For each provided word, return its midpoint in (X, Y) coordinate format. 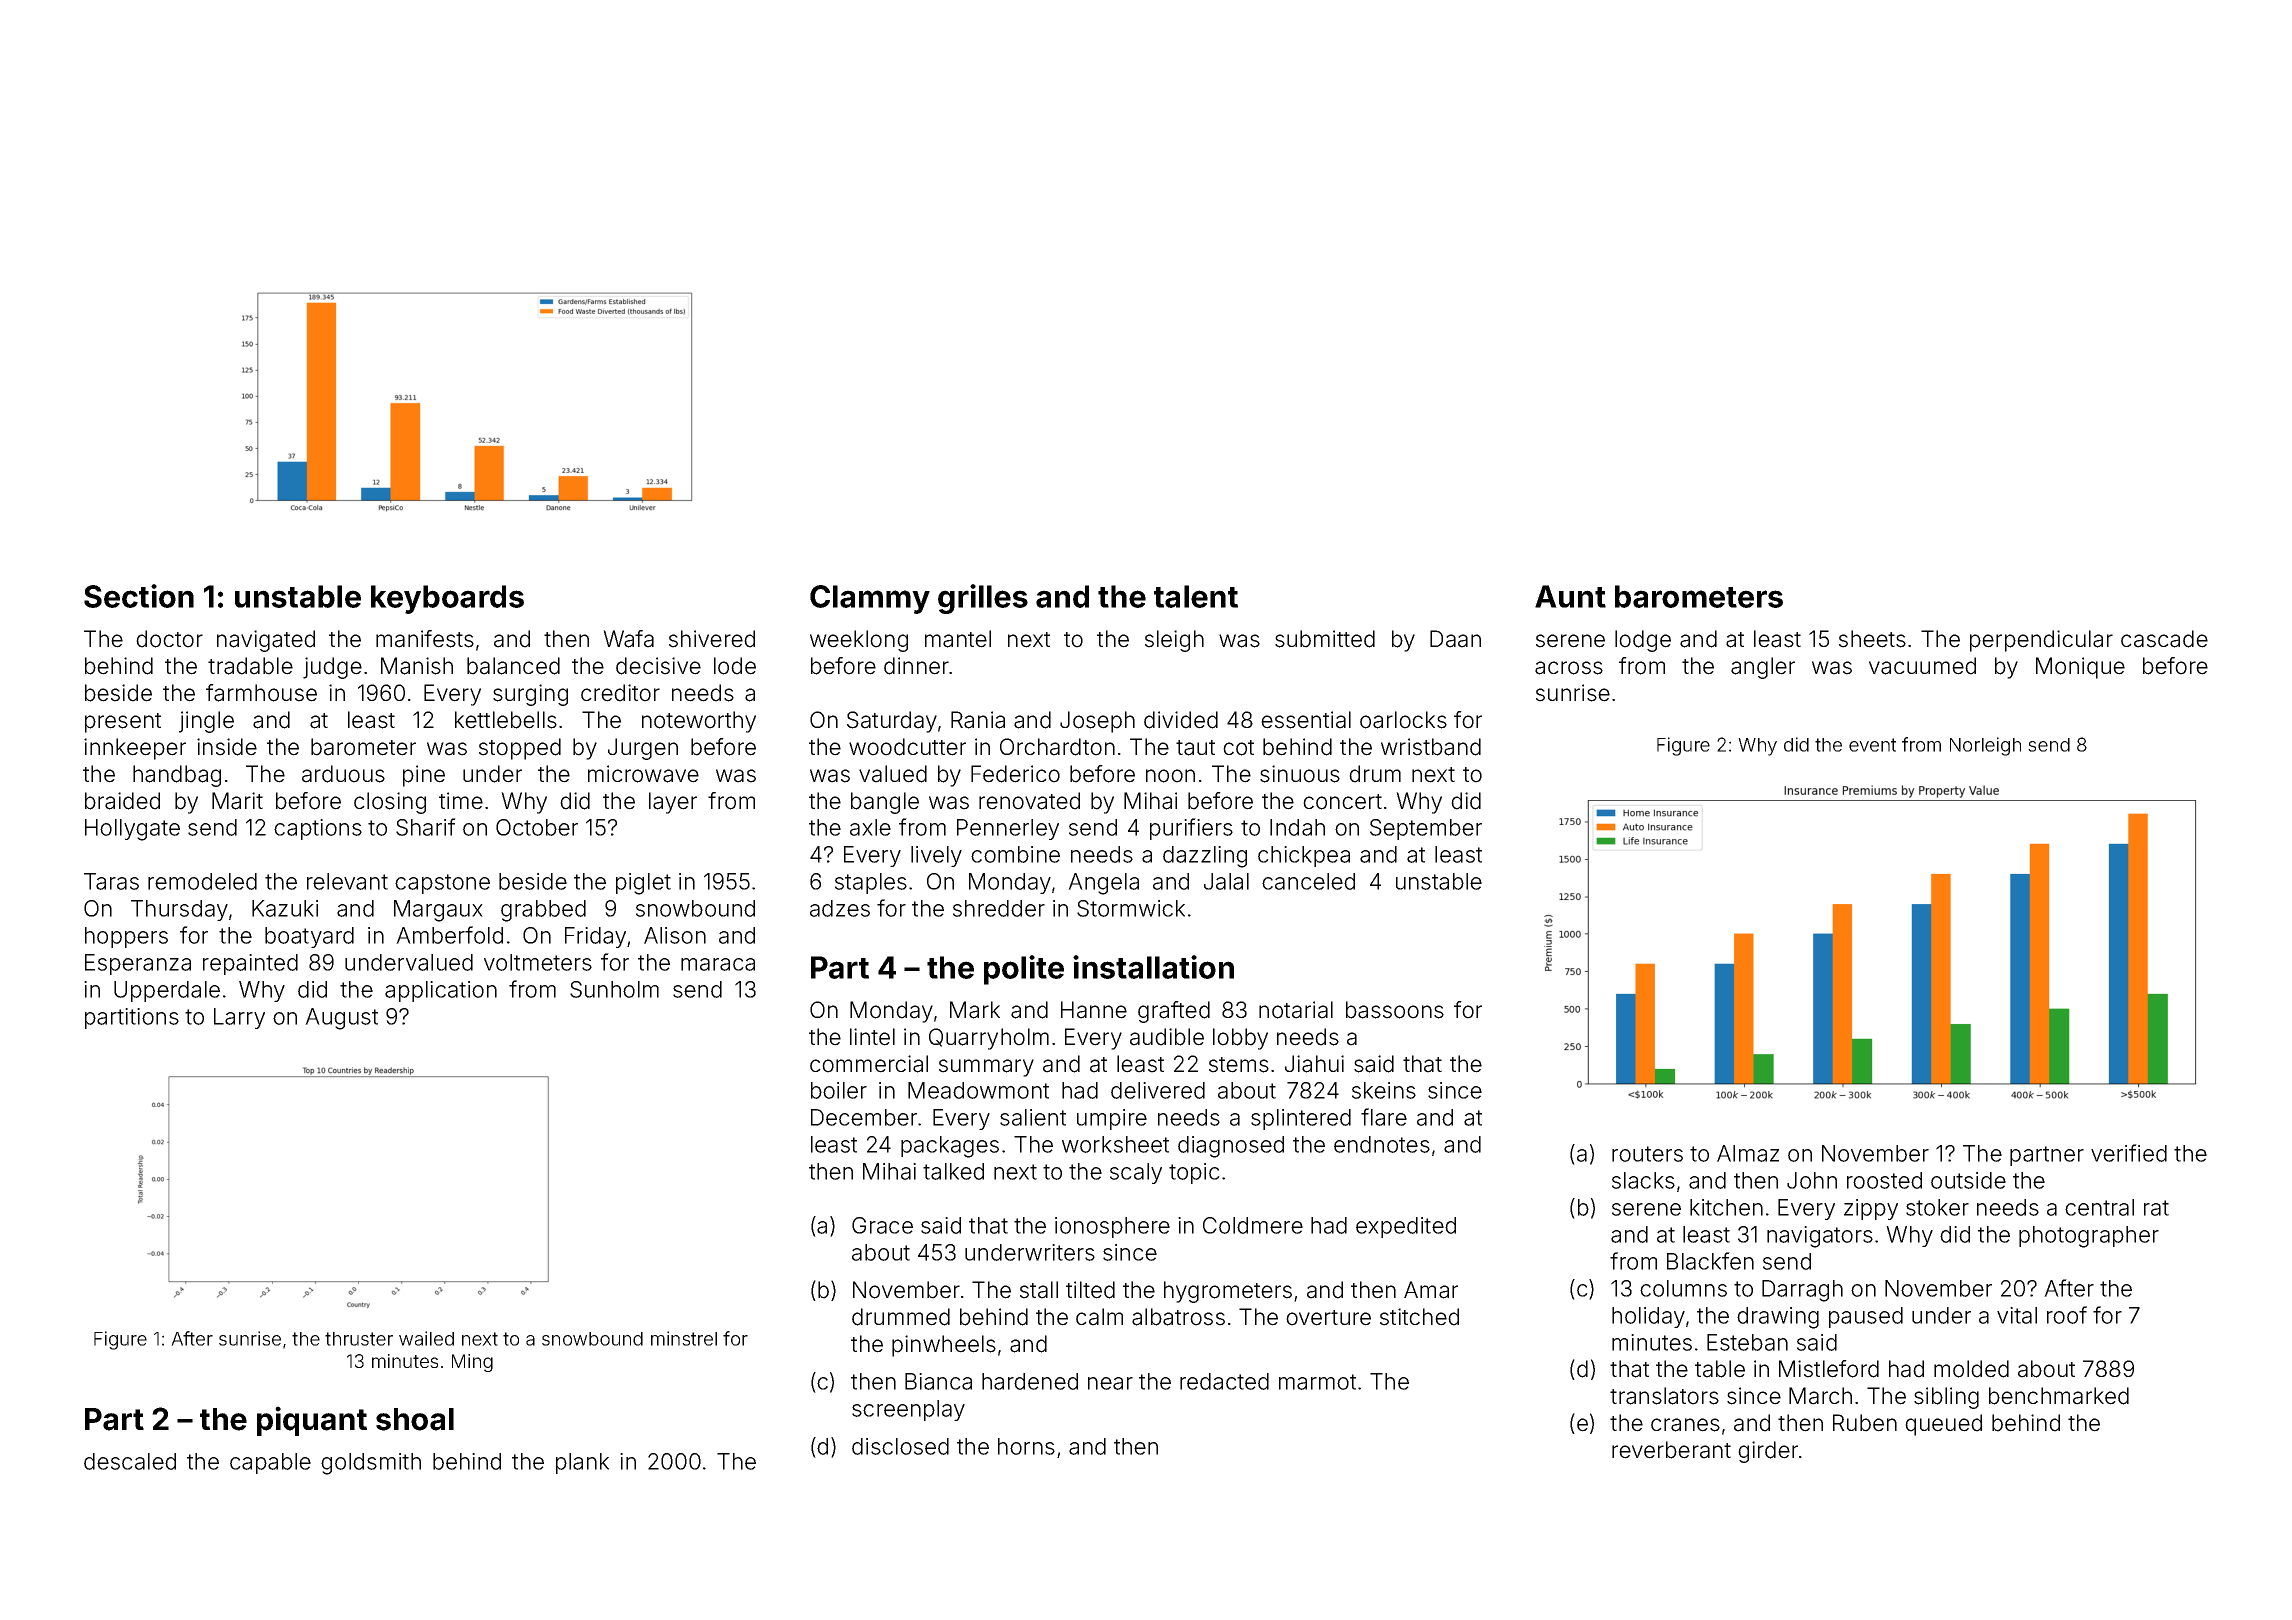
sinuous (1300, 774)
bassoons (1395, 1010)
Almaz (1748, 1153)
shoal (415, 1419)
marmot (1317, 1382)
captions (318, 829)
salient (1033, 1117)
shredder (999, 908)
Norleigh (1985, 746)
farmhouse (261, 693)
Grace (882, 1225)
